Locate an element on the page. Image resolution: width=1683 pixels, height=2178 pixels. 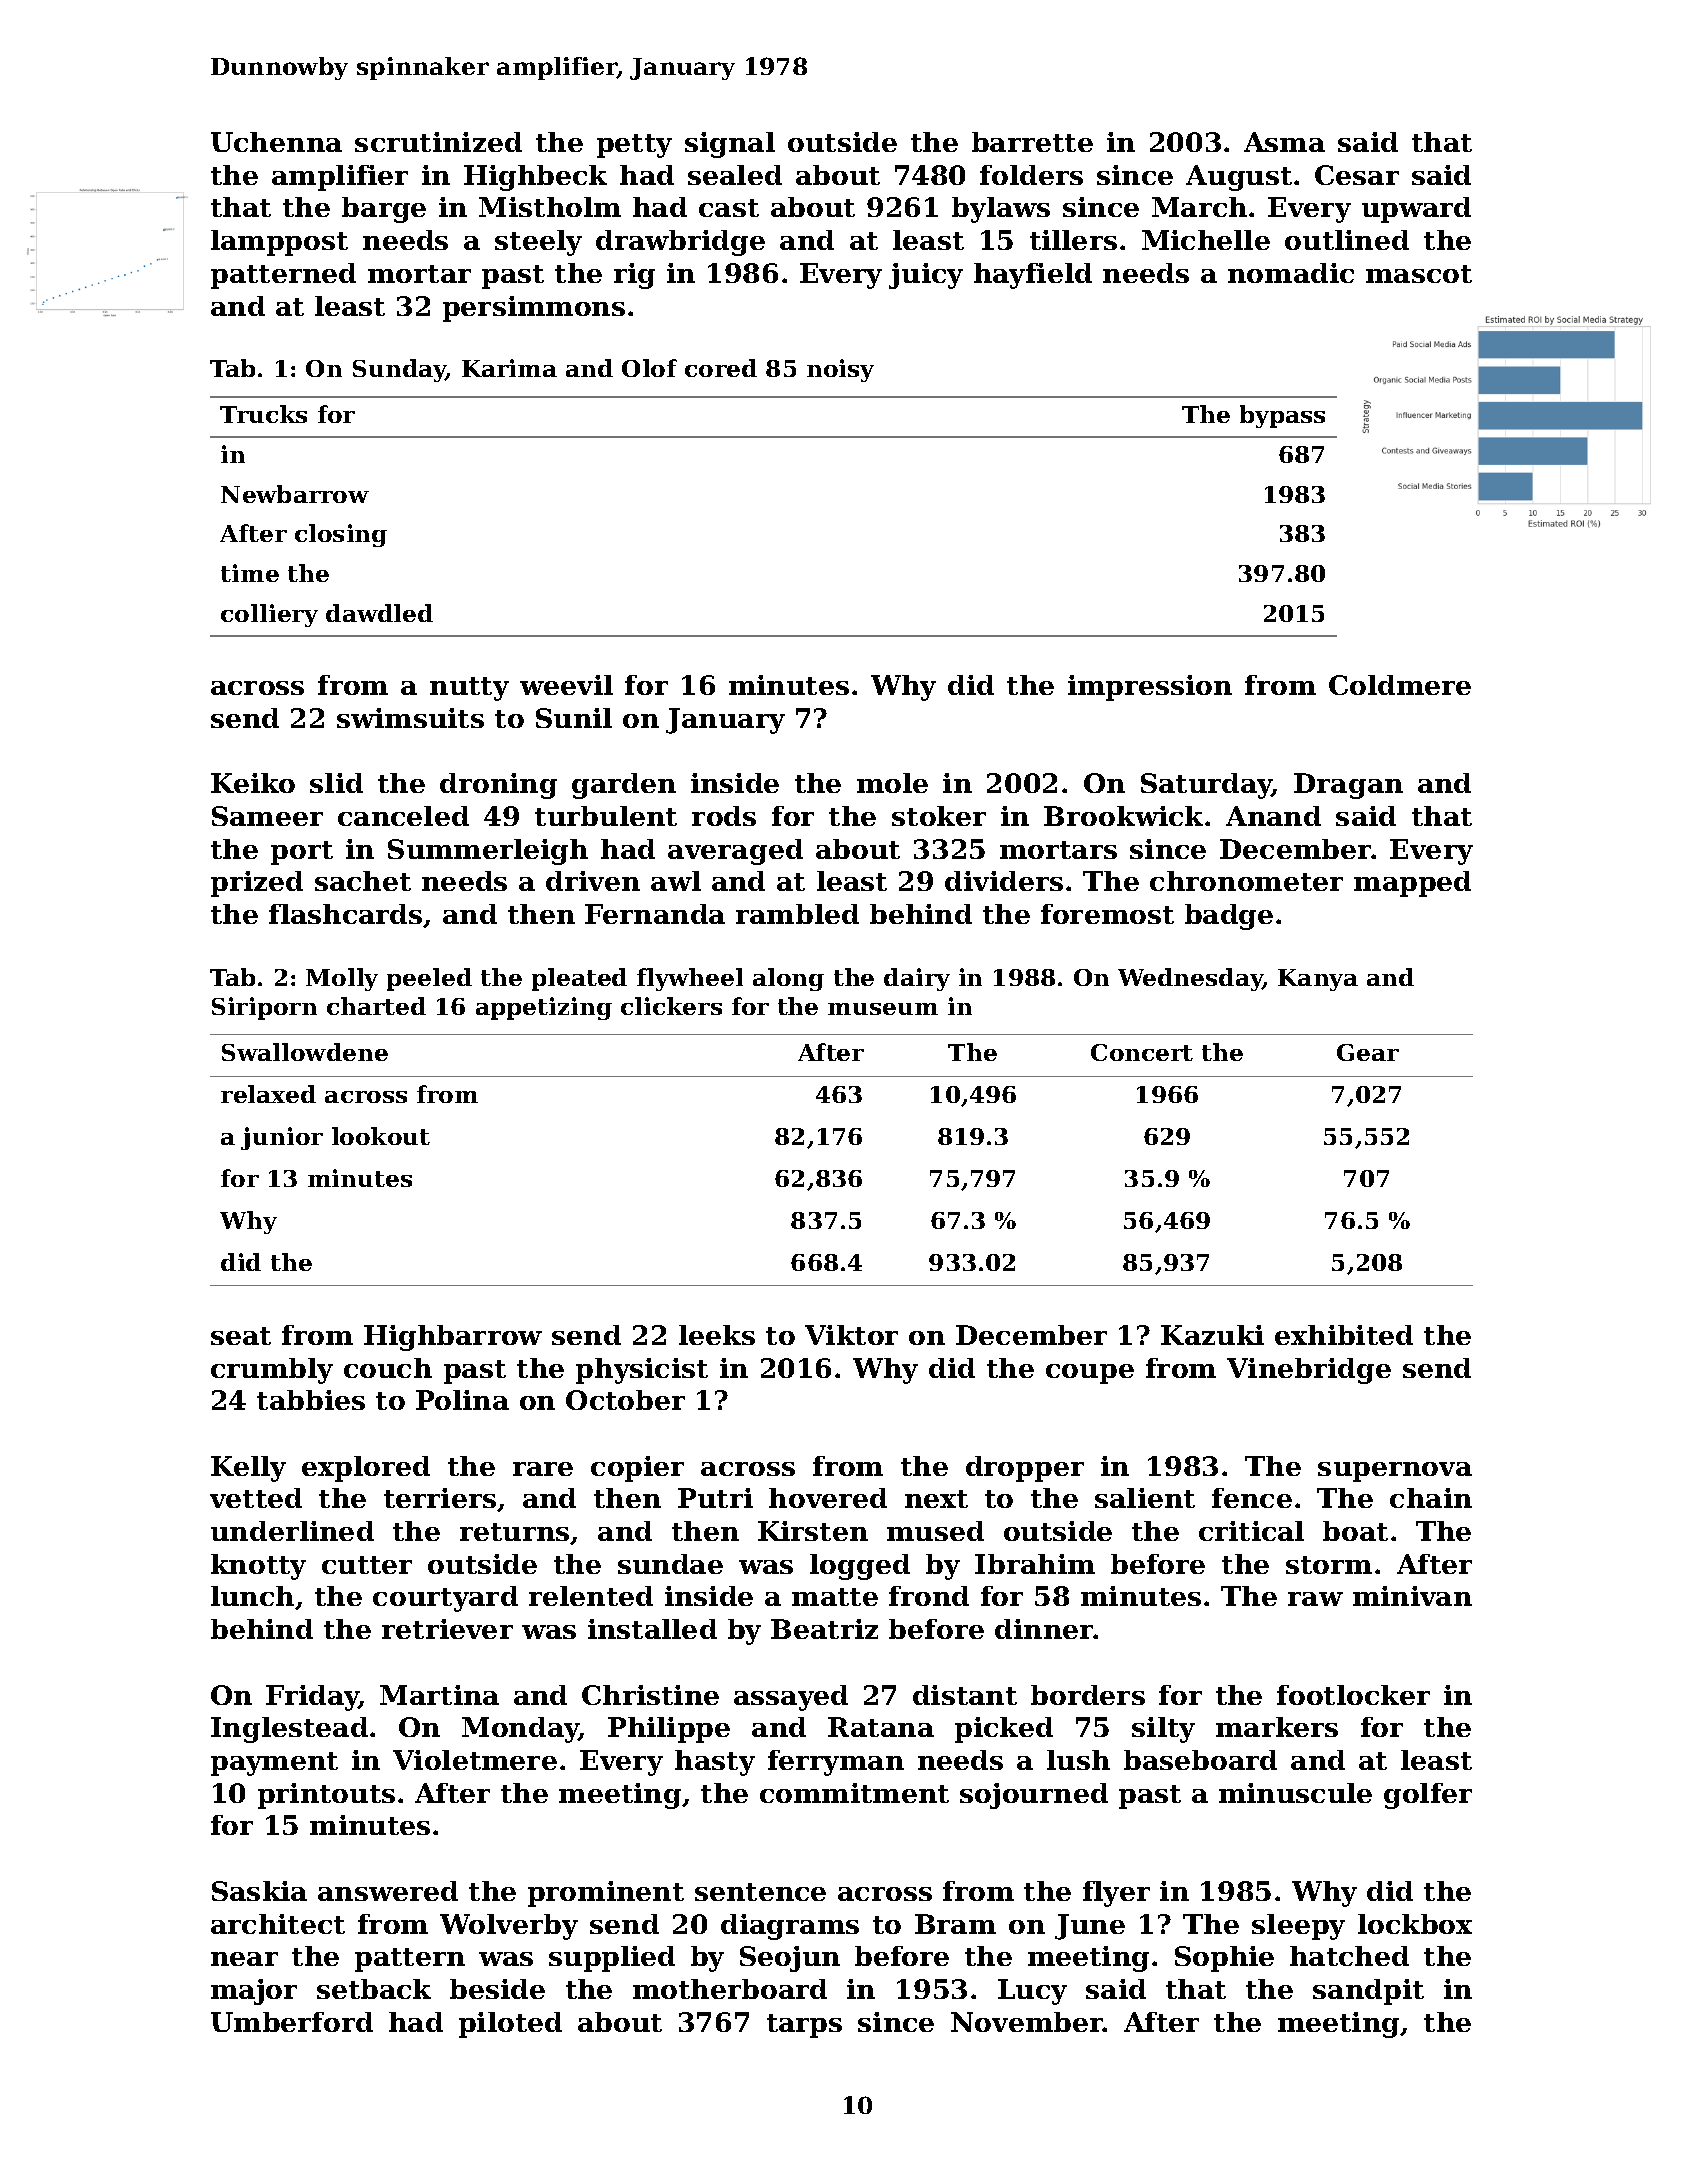
Viktor is located at coordinates (851, 1335).
